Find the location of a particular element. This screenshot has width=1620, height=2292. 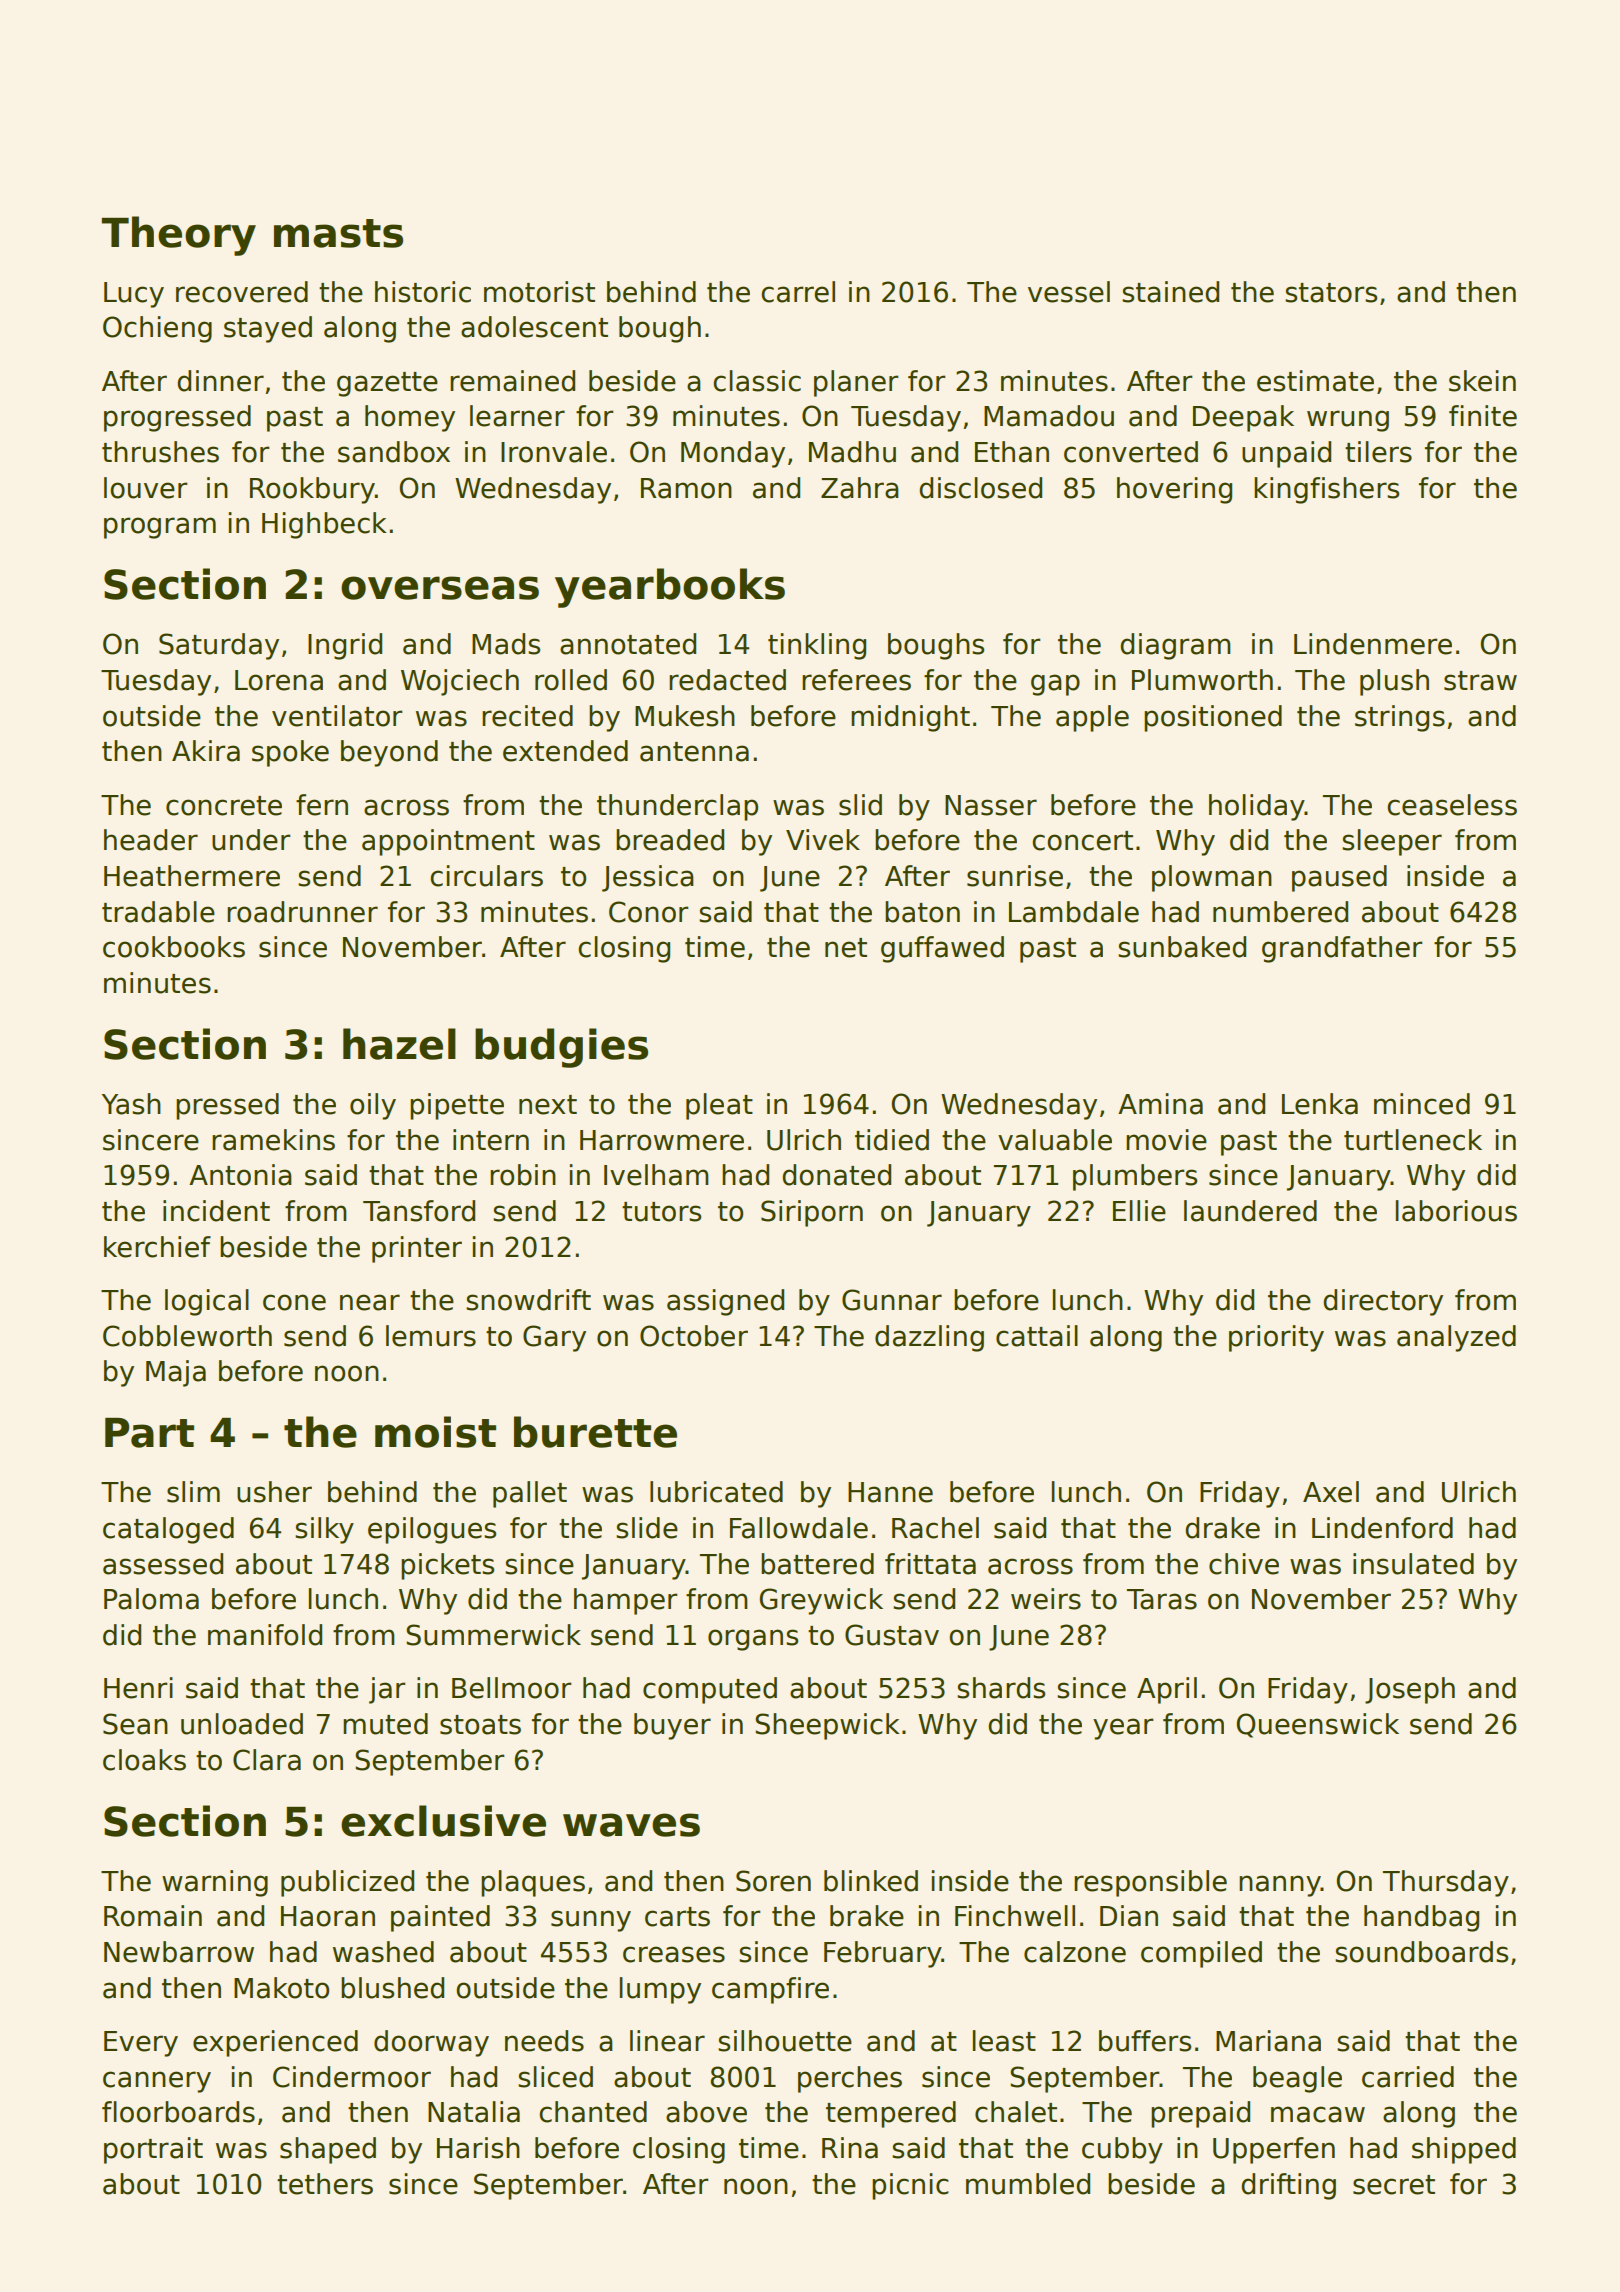

washed is located at coordinates (383, 1952).
